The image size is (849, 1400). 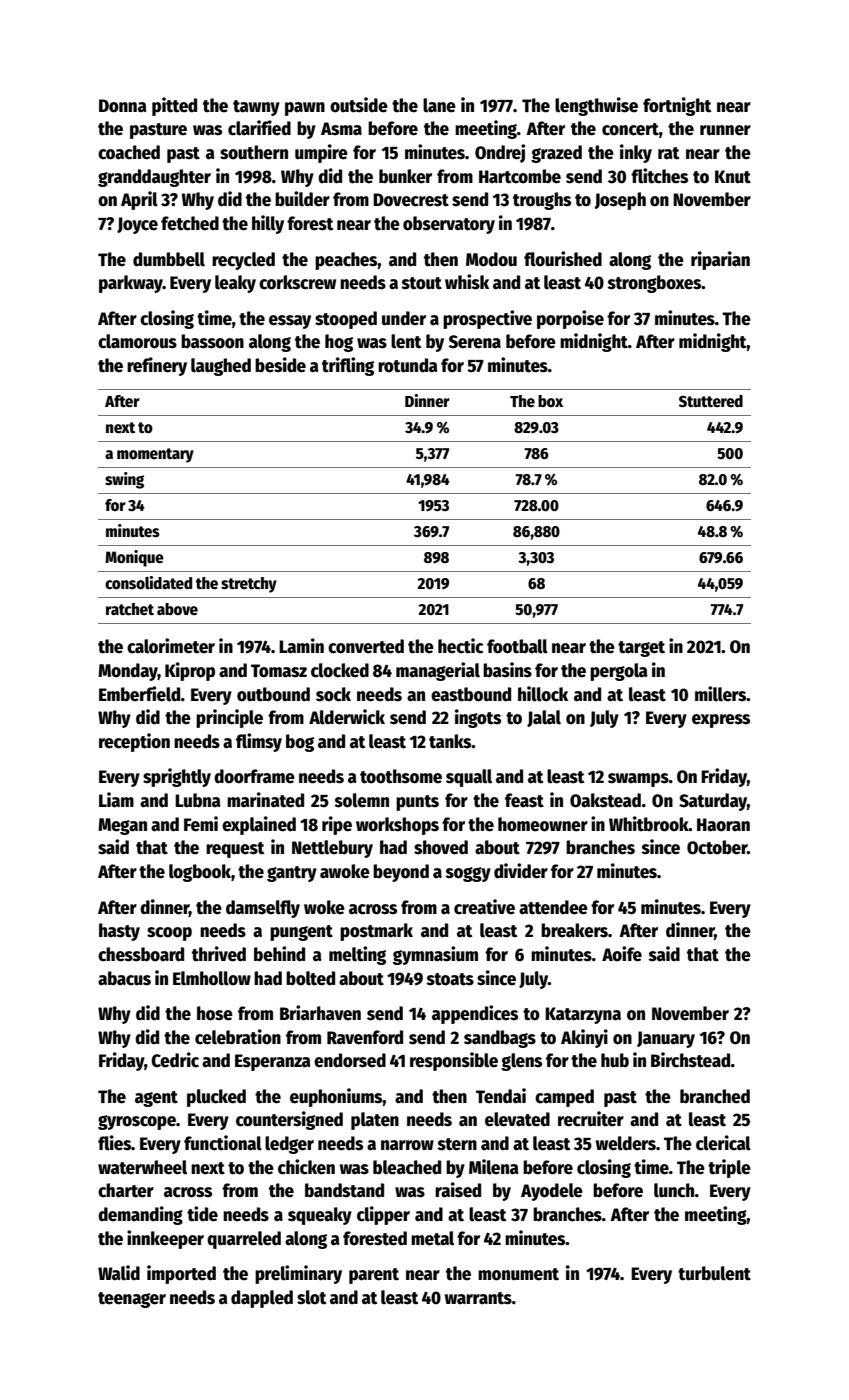 What do you see at coordinates (715, 1096) in the document?
I see `branched` at bounding box center [715, 1096].
